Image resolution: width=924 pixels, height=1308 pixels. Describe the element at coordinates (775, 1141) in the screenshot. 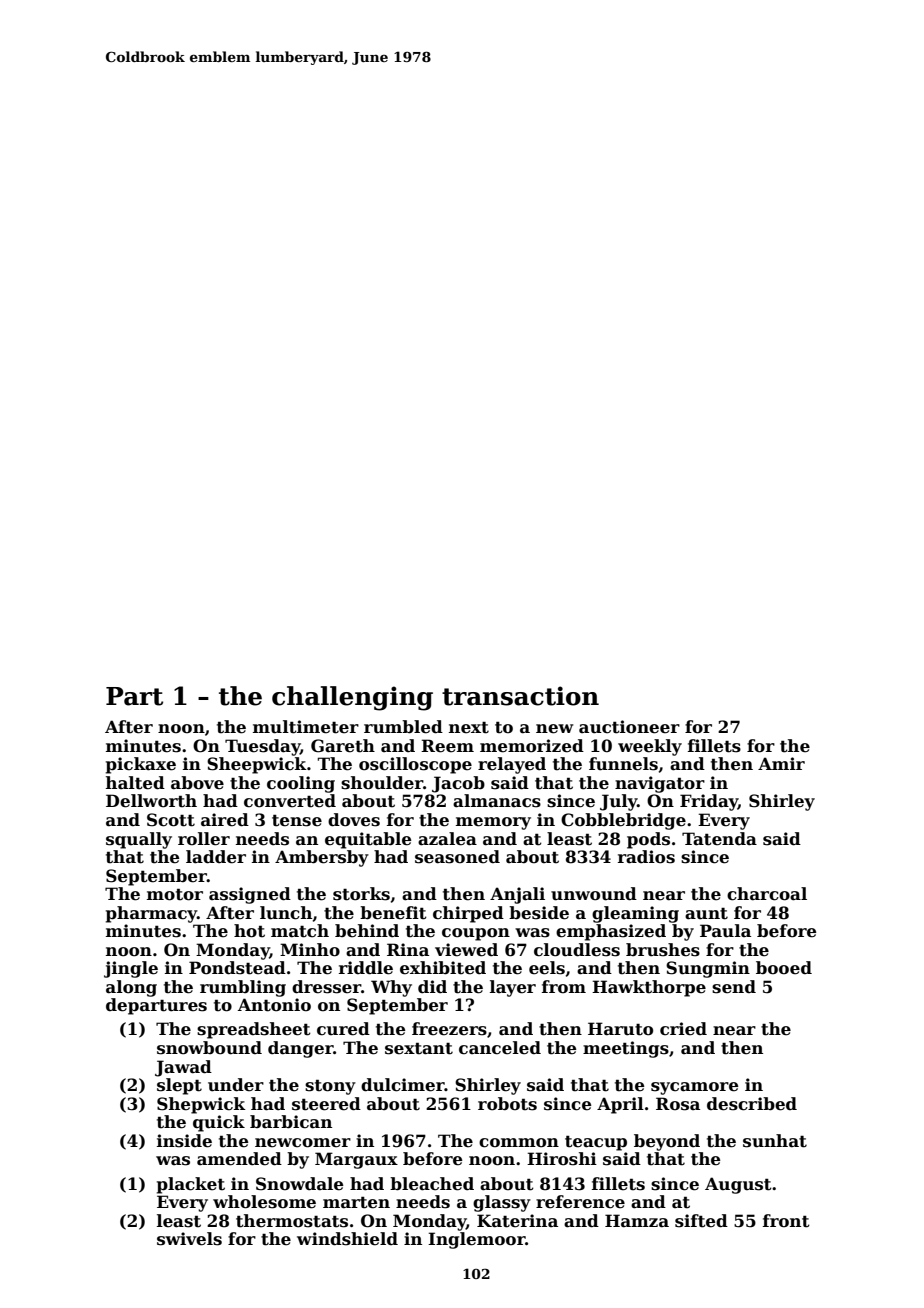

I see `sunhat` at that location.
